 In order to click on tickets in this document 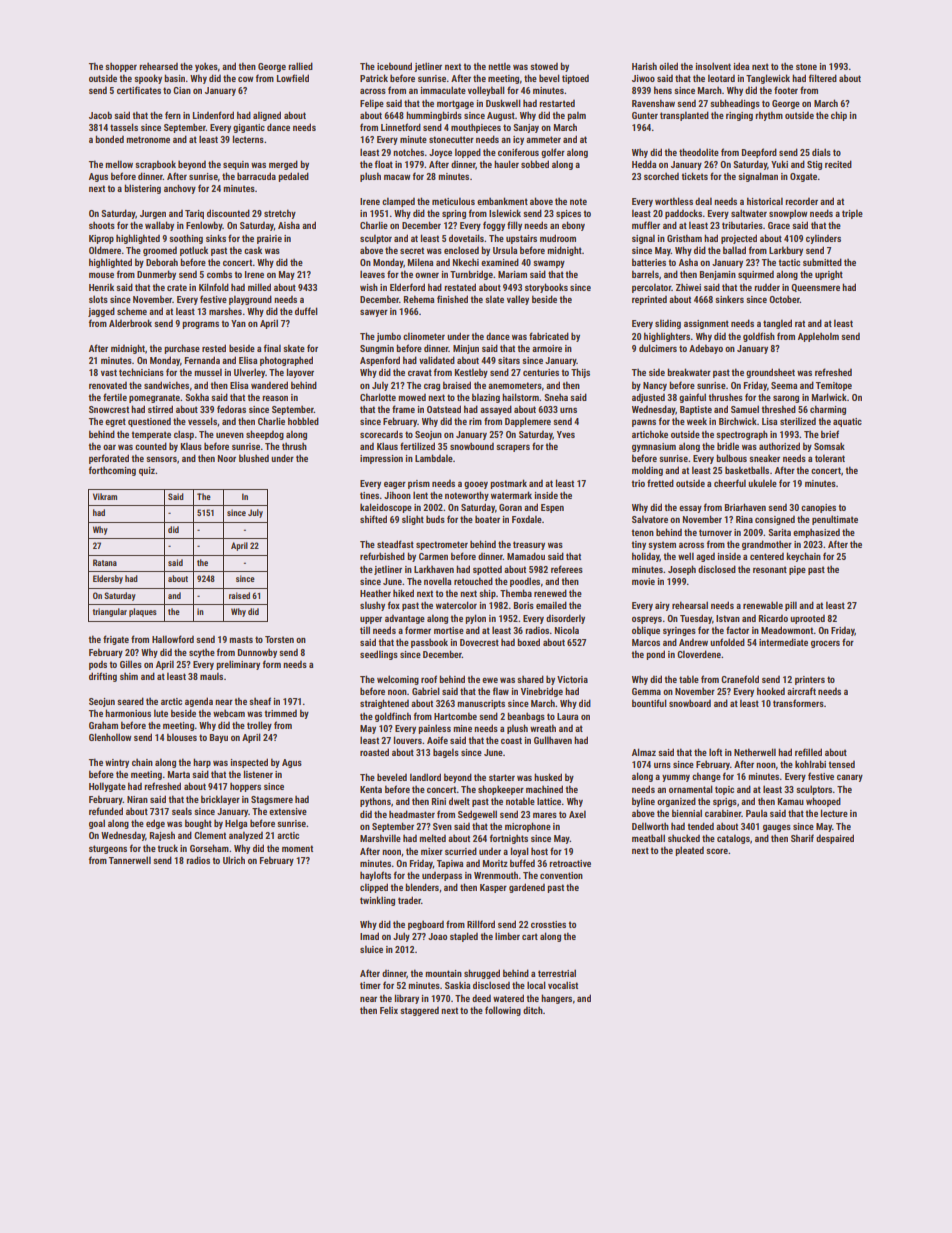, I will do `click(694, 176)`.
